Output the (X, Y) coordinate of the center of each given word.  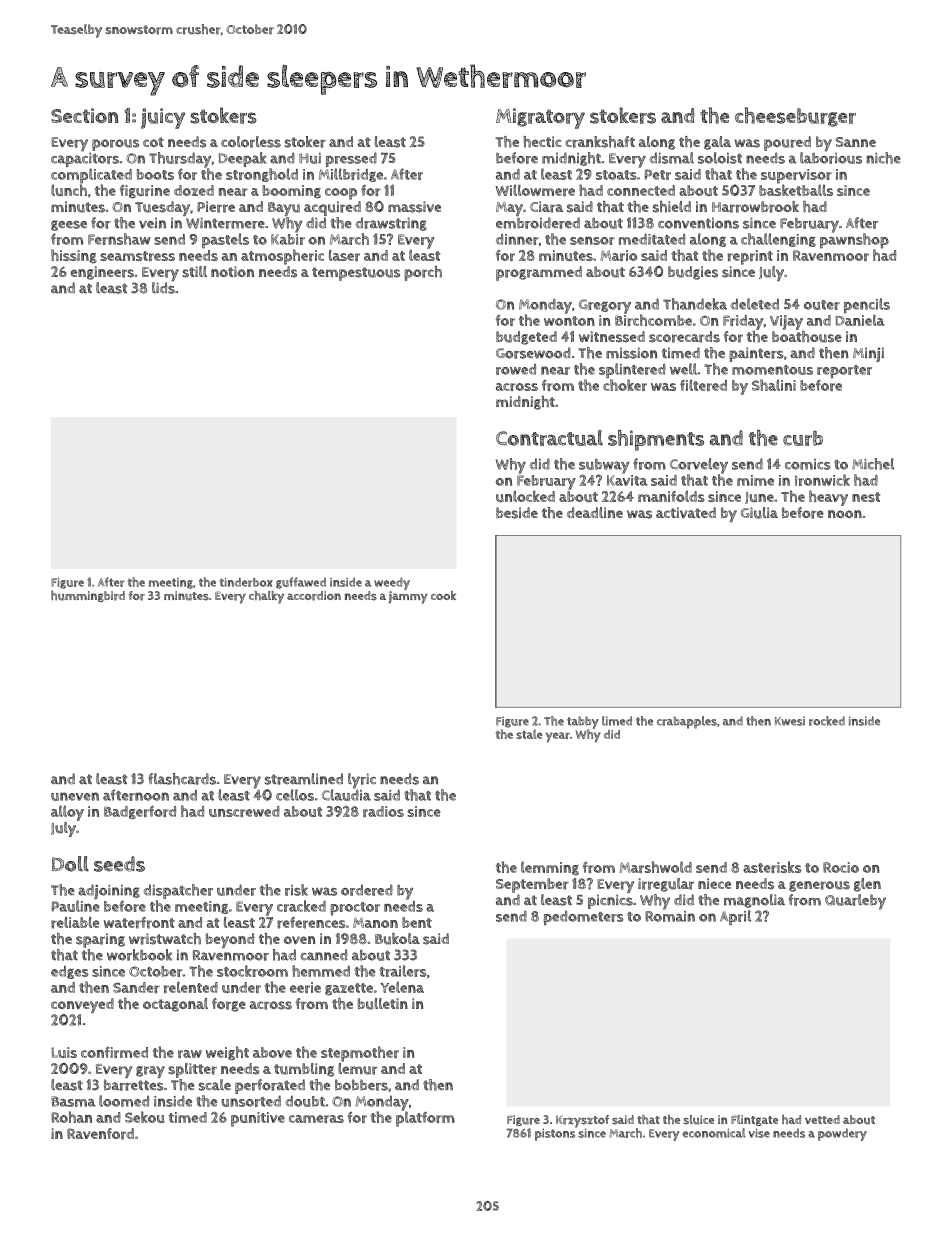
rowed (516, 369)
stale (529, 734)
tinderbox (246, 582)
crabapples (687, 722)
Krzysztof (582, 1121)
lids (163, 288)
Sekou (145, 1117)
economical (713, 1133)
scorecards (684, 337)
